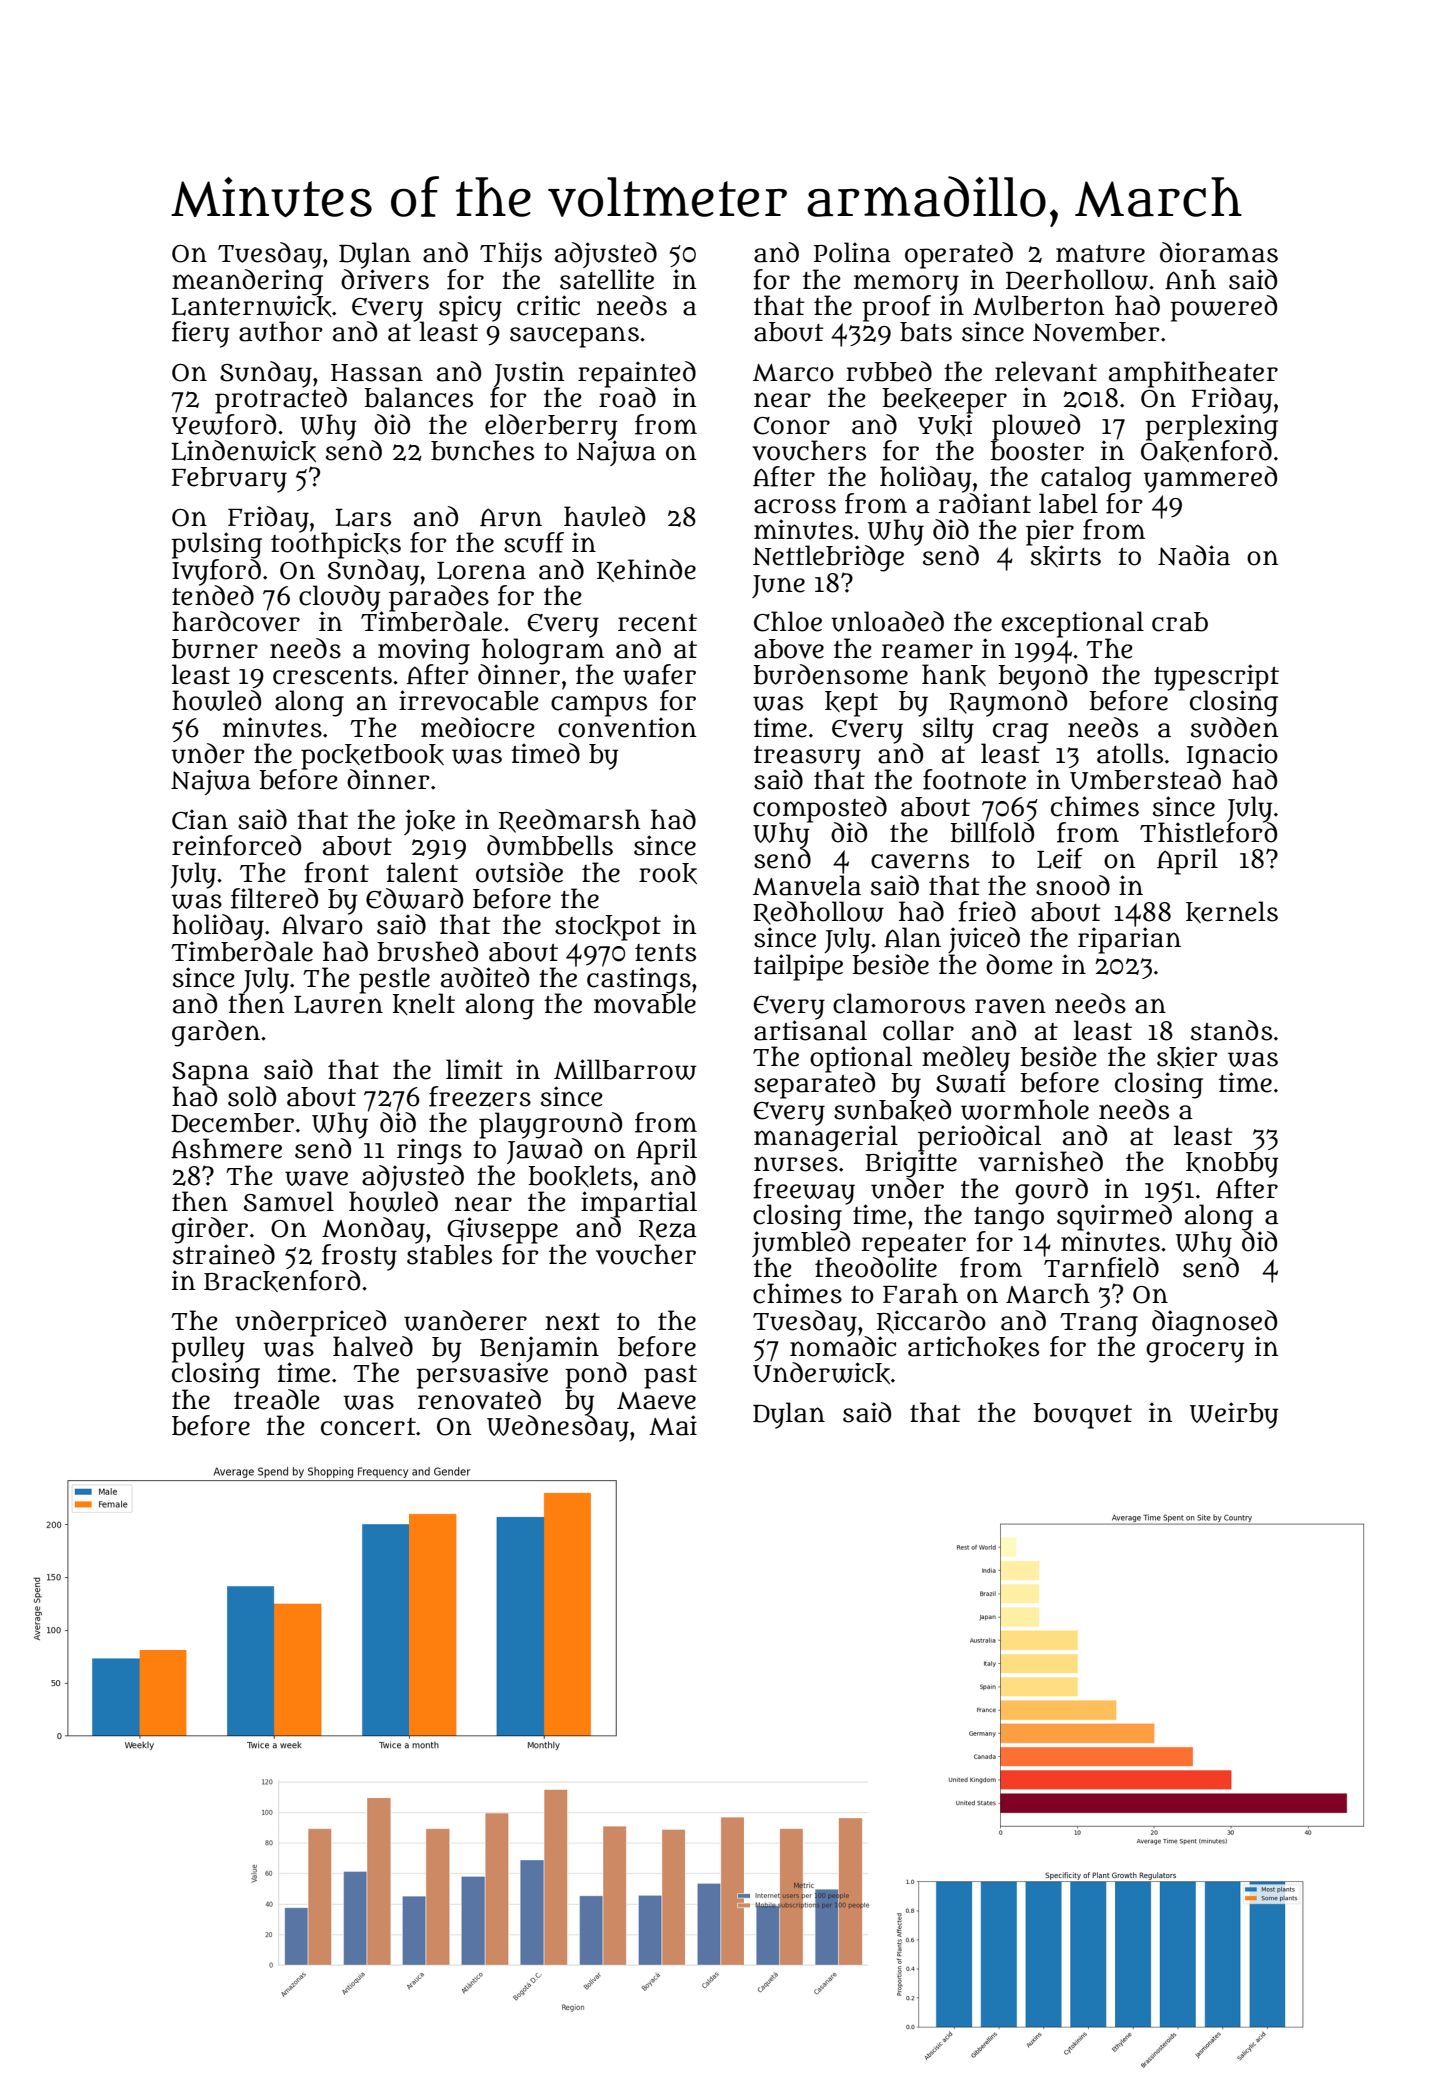  What do you see at coordinates (359, 1257) in the screenshot?
I see `frosty` at bounding box center [359, 1257].
